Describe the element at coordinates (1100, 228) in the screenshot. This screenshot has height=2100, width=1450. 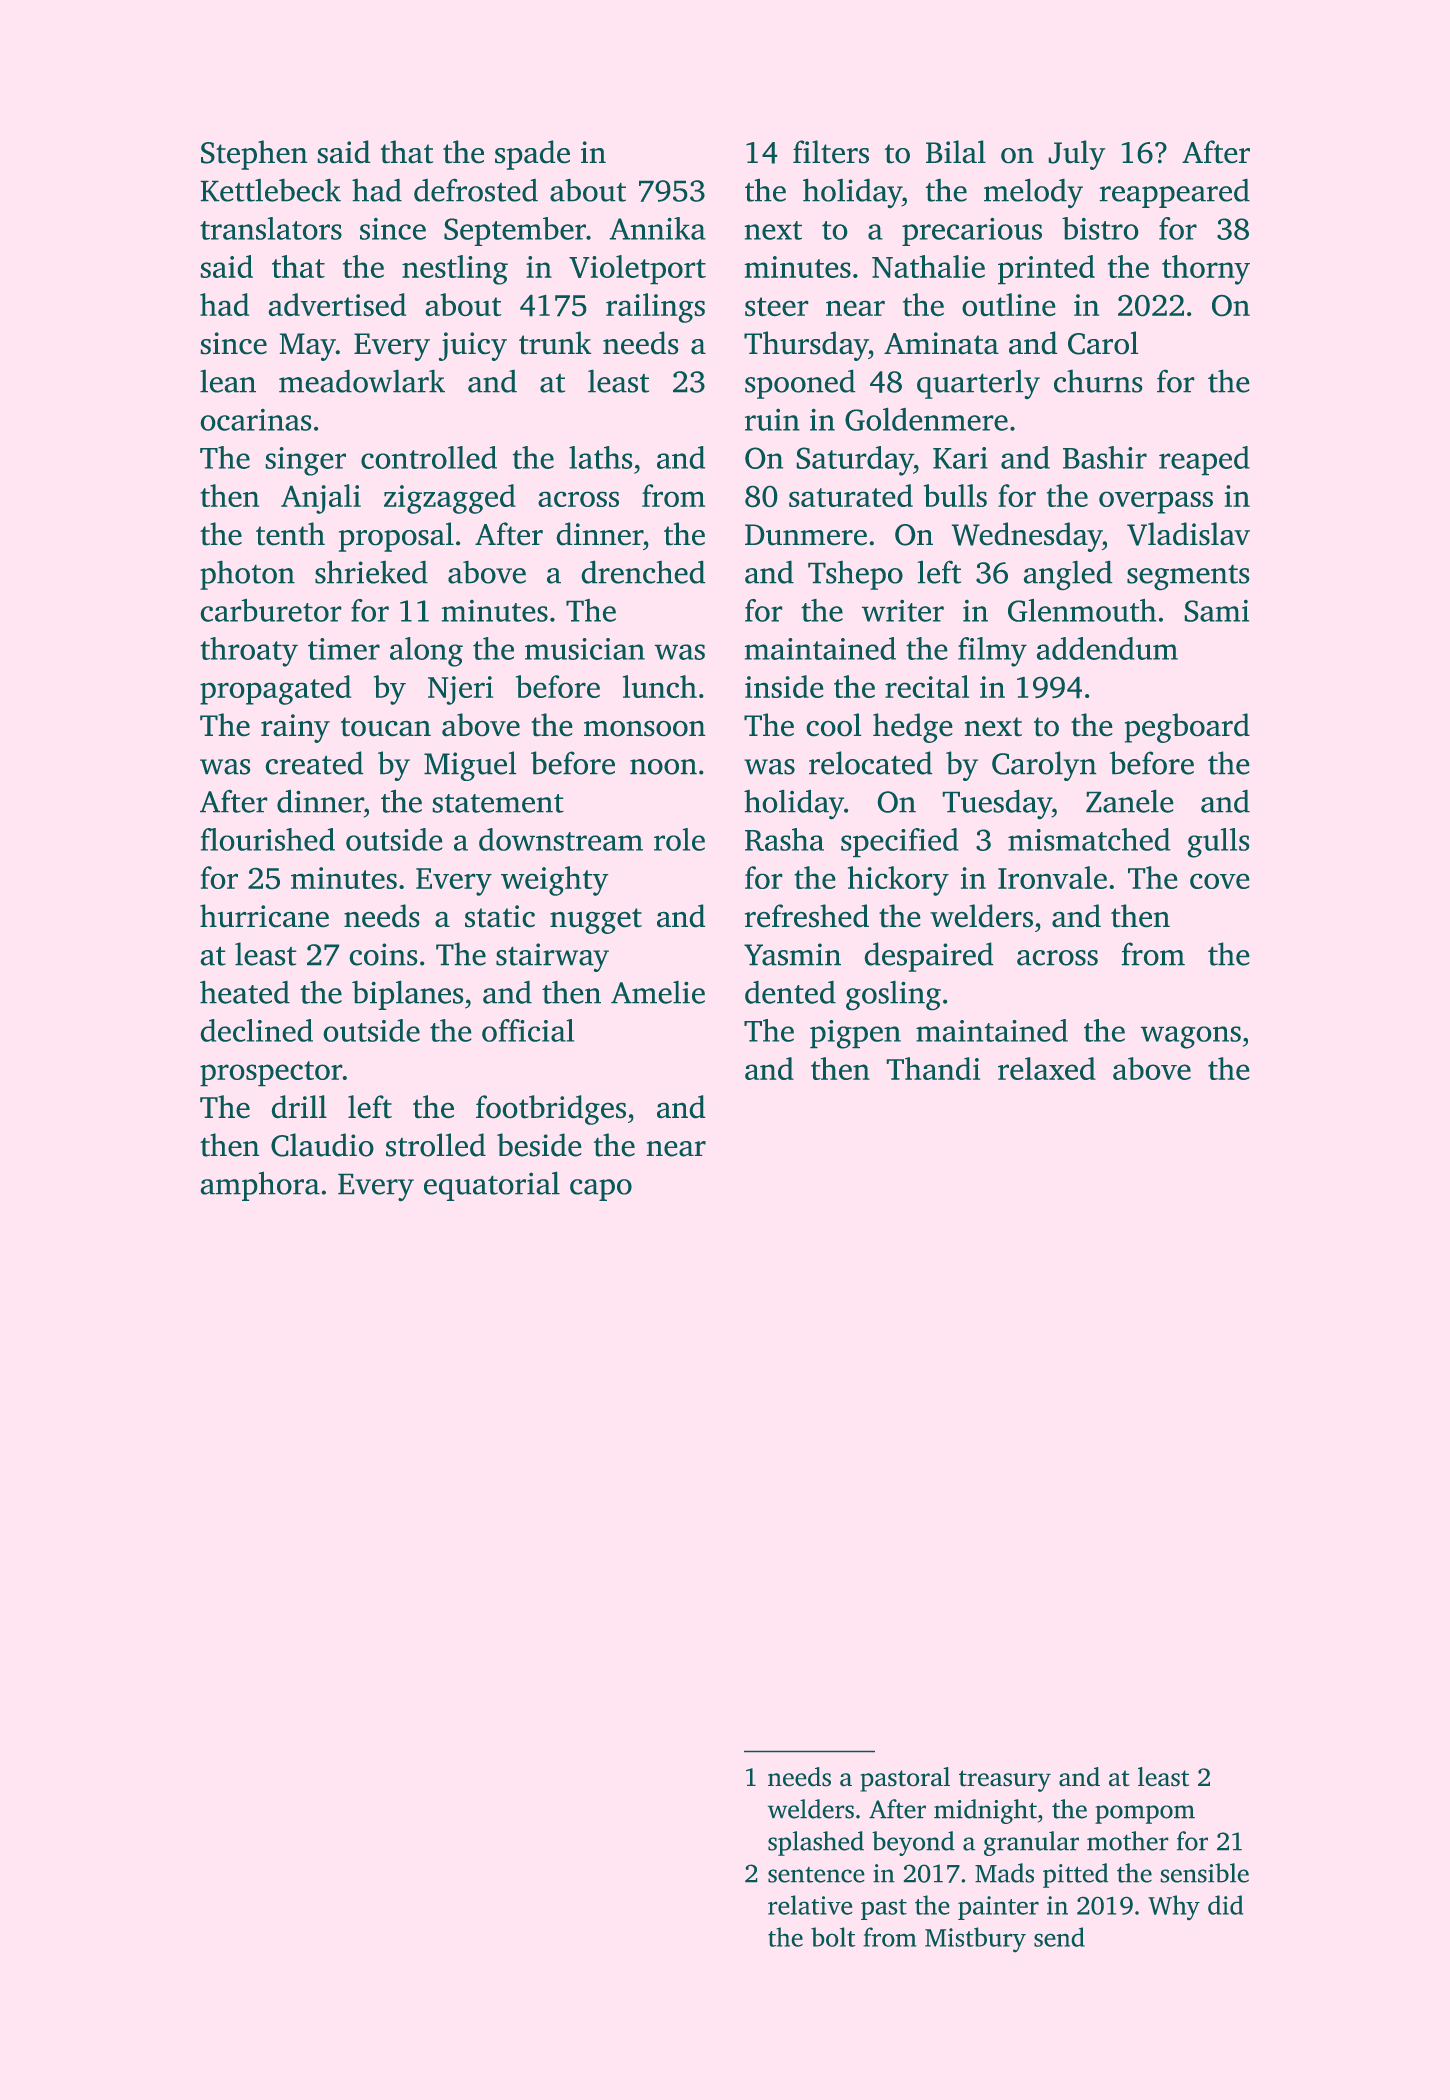
I see `bistro` at that location.
